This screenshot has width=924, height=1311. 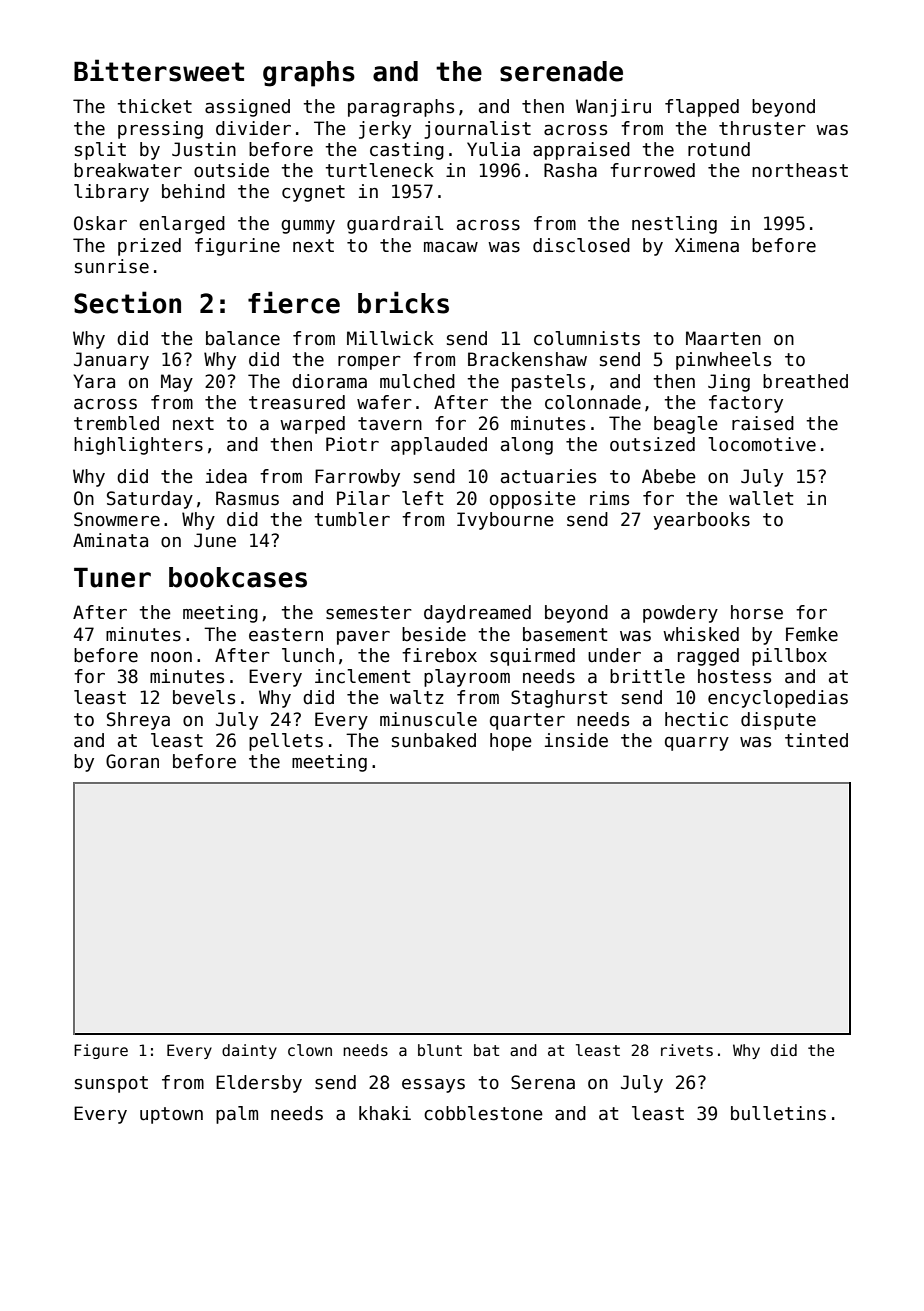 I want to click on flapped, so click(x=702, y=108).
